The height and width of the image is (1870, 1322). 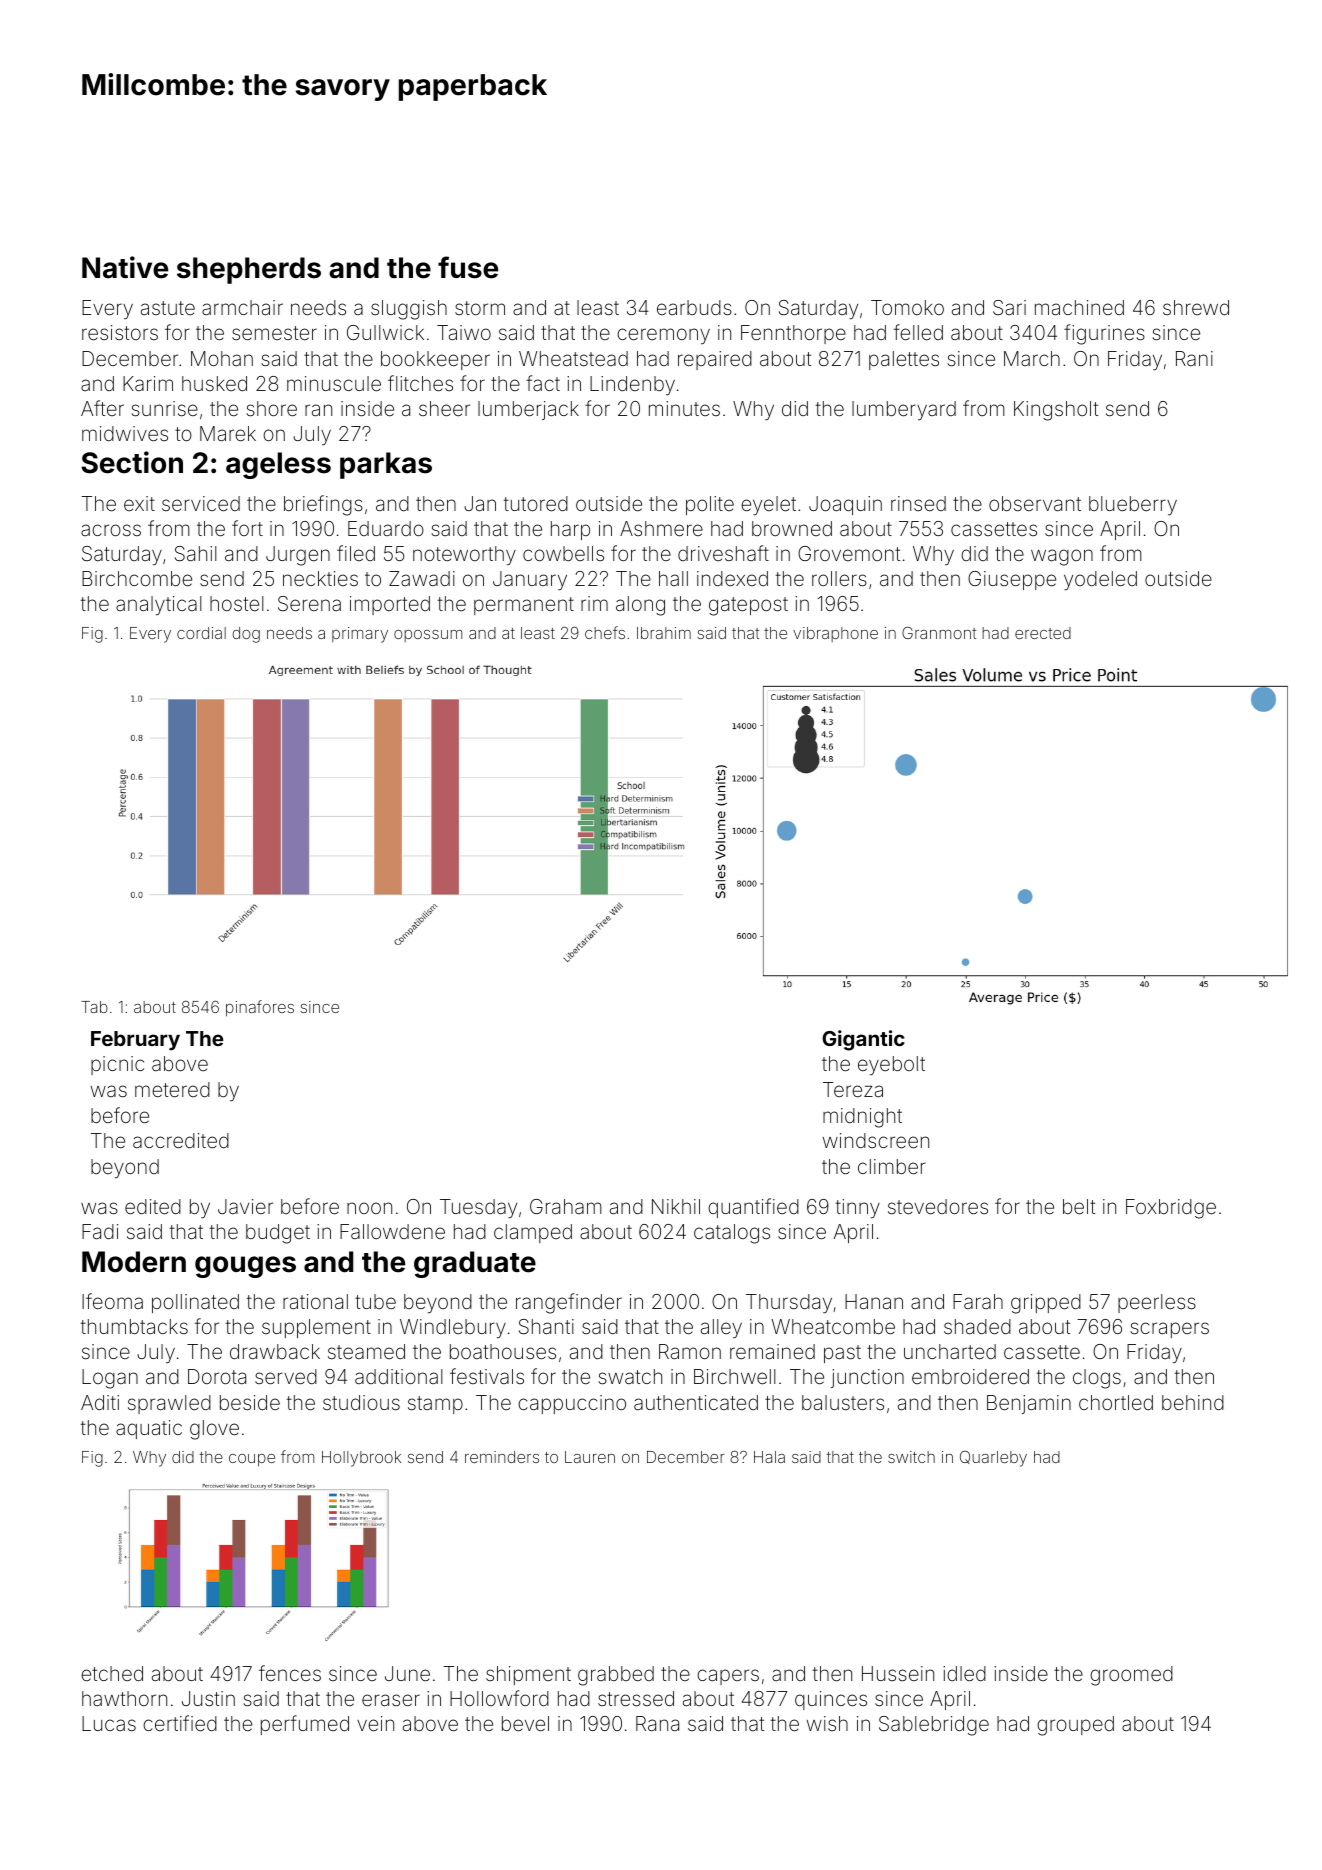 What do you see at coordinates (715, 360) in the image?
I see `repaired` at bounding box center [715, 360].
